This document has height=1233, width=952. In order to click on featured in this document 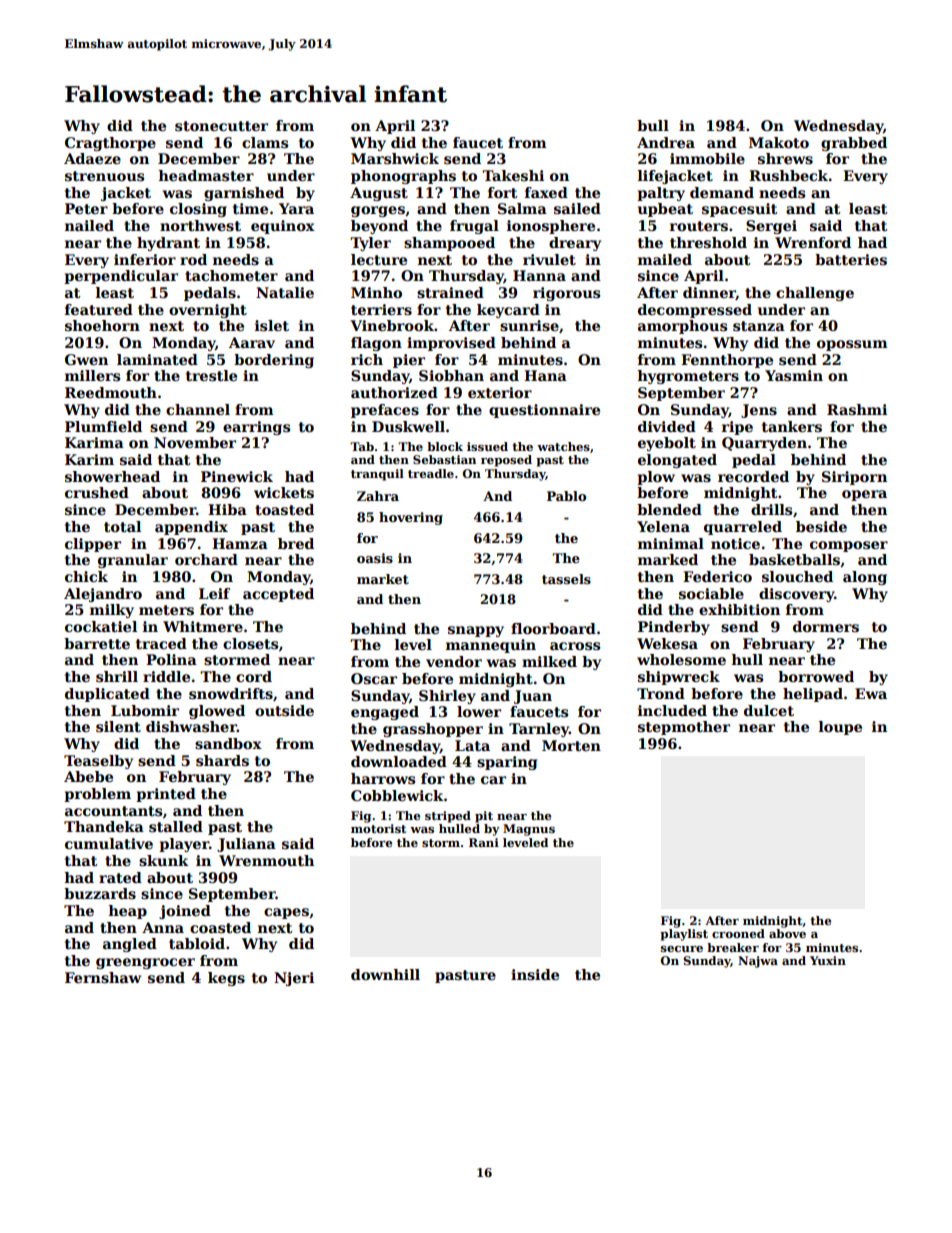, I will do `click(99, 309)`.
